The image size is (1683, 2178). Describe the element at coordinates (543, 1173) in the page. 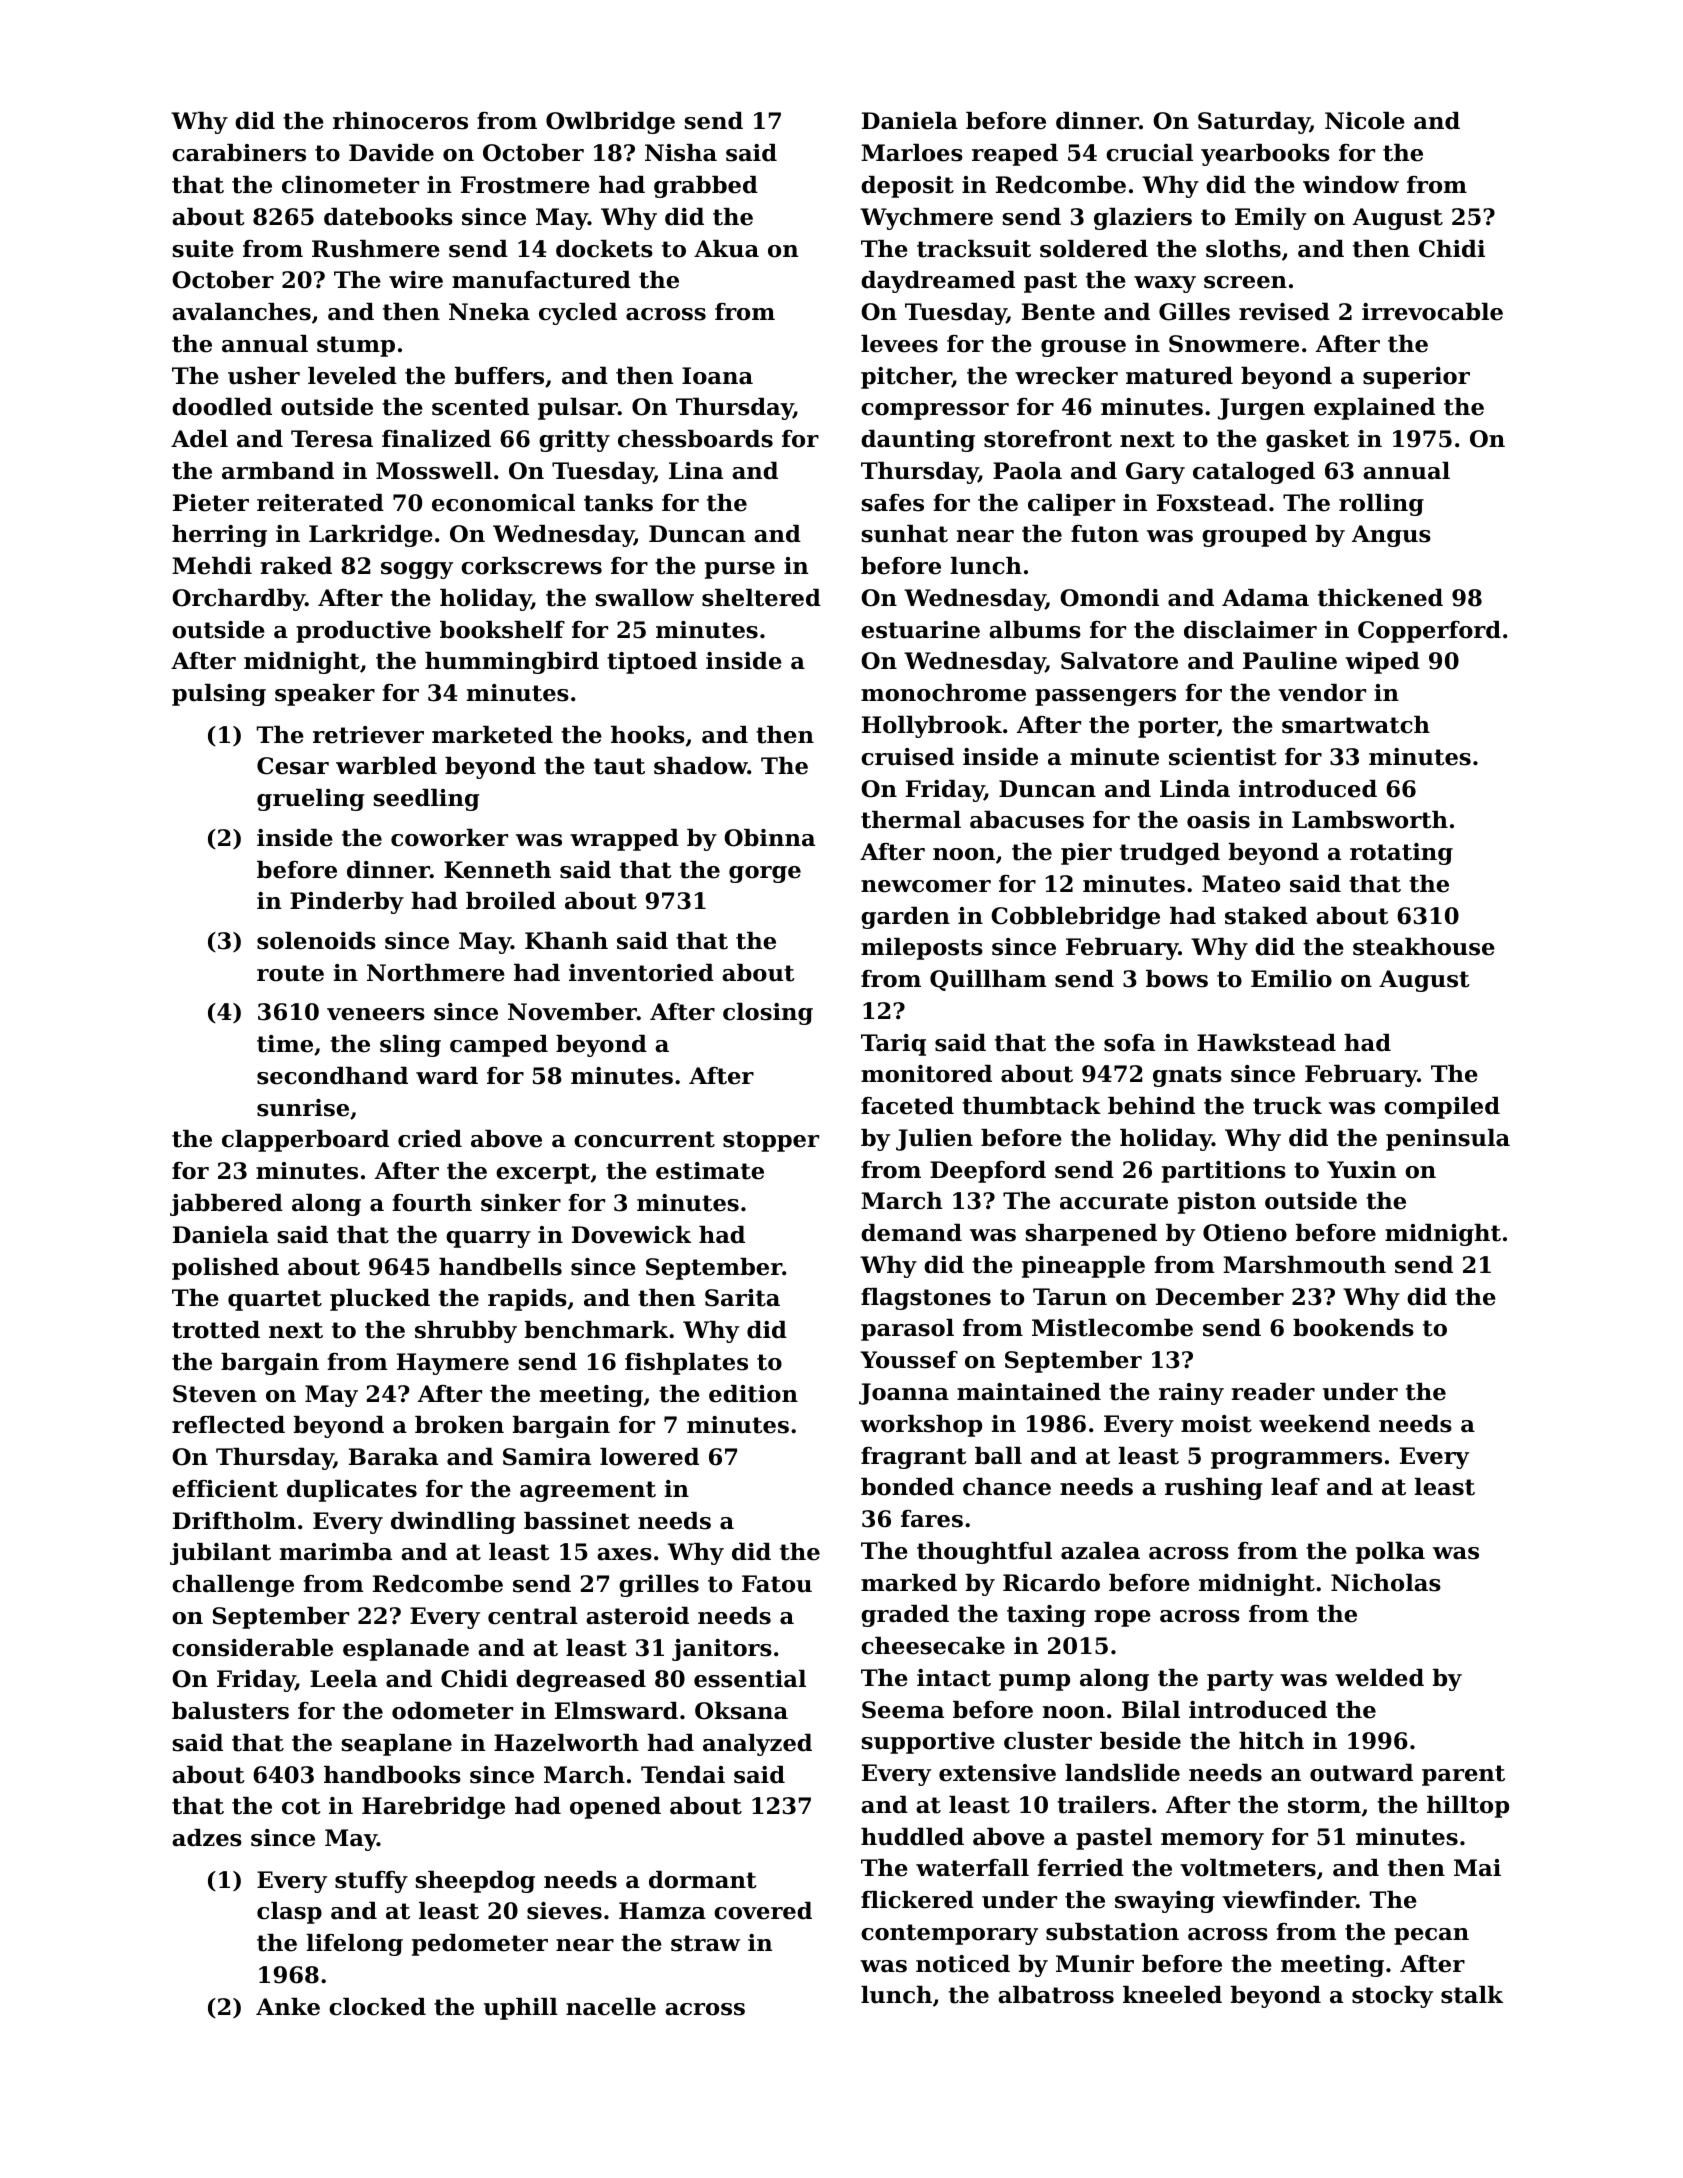

I see `excerpt` at that location.
